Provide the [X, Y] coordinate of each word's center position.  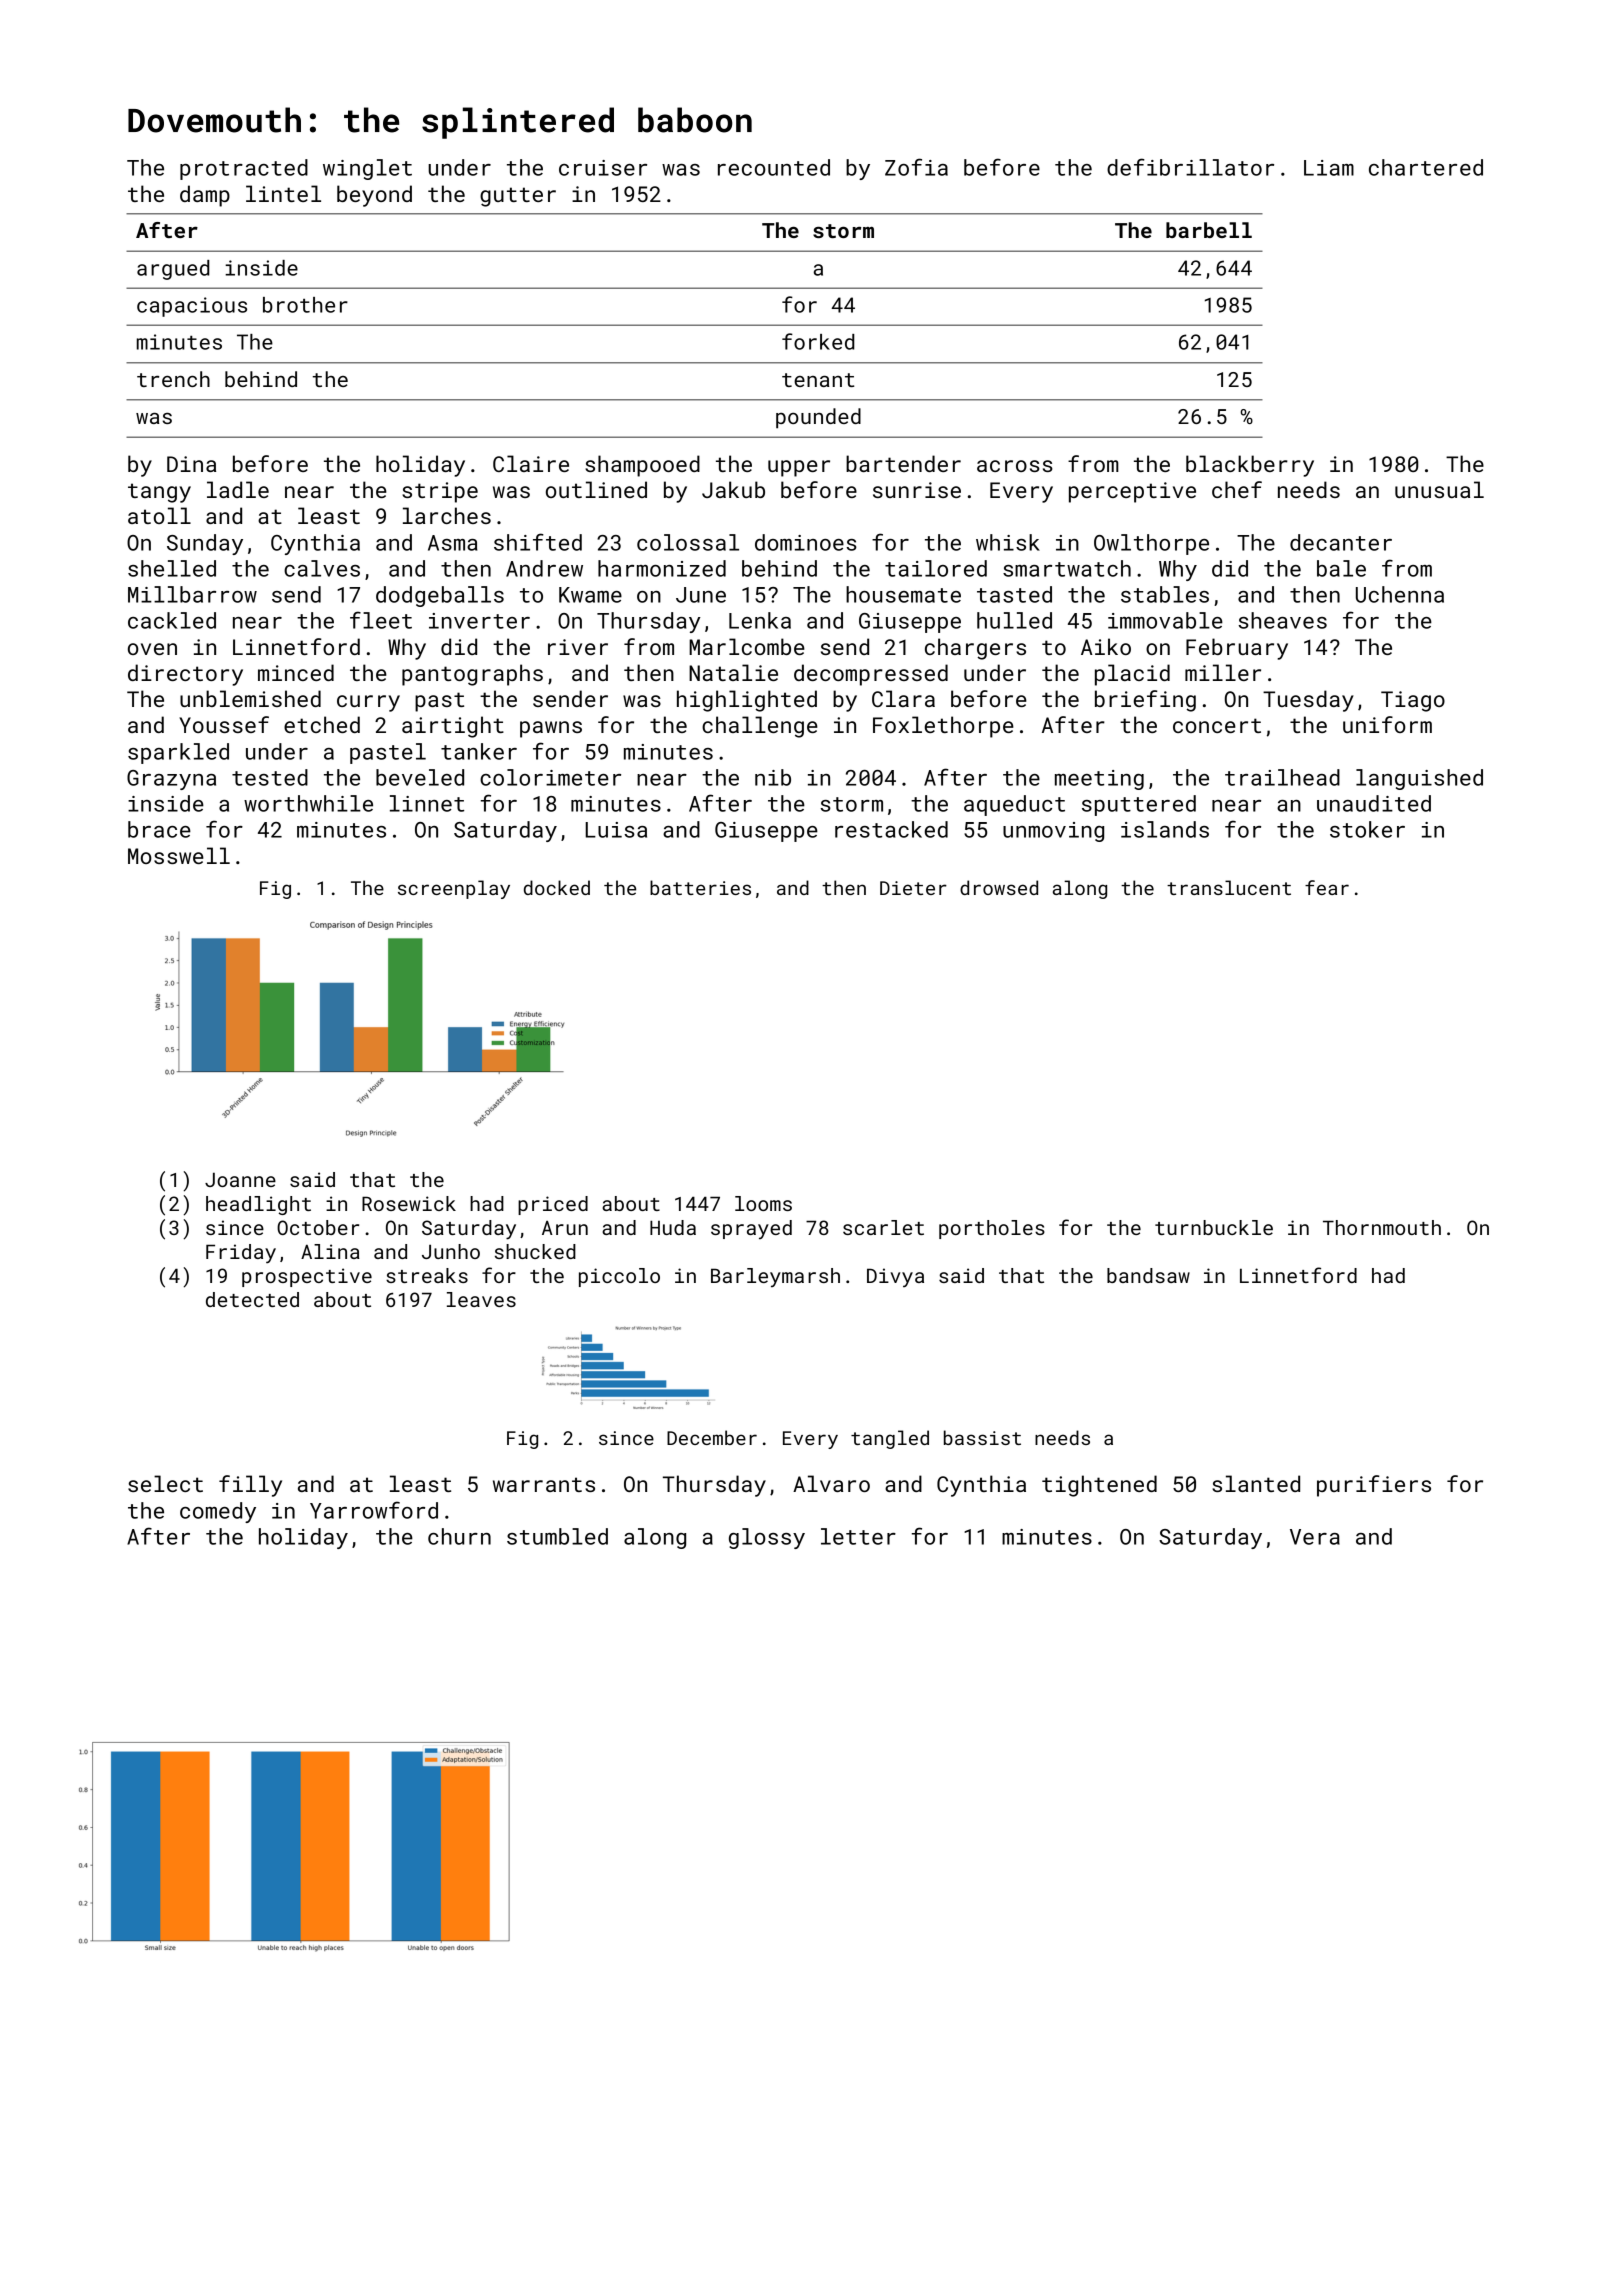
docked [557, 887]
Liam [1329, 168]
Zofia [916, 167]
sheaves [1282, 620]
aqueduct [1014, 805]
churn [459, 1536]
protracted [244, 169]
